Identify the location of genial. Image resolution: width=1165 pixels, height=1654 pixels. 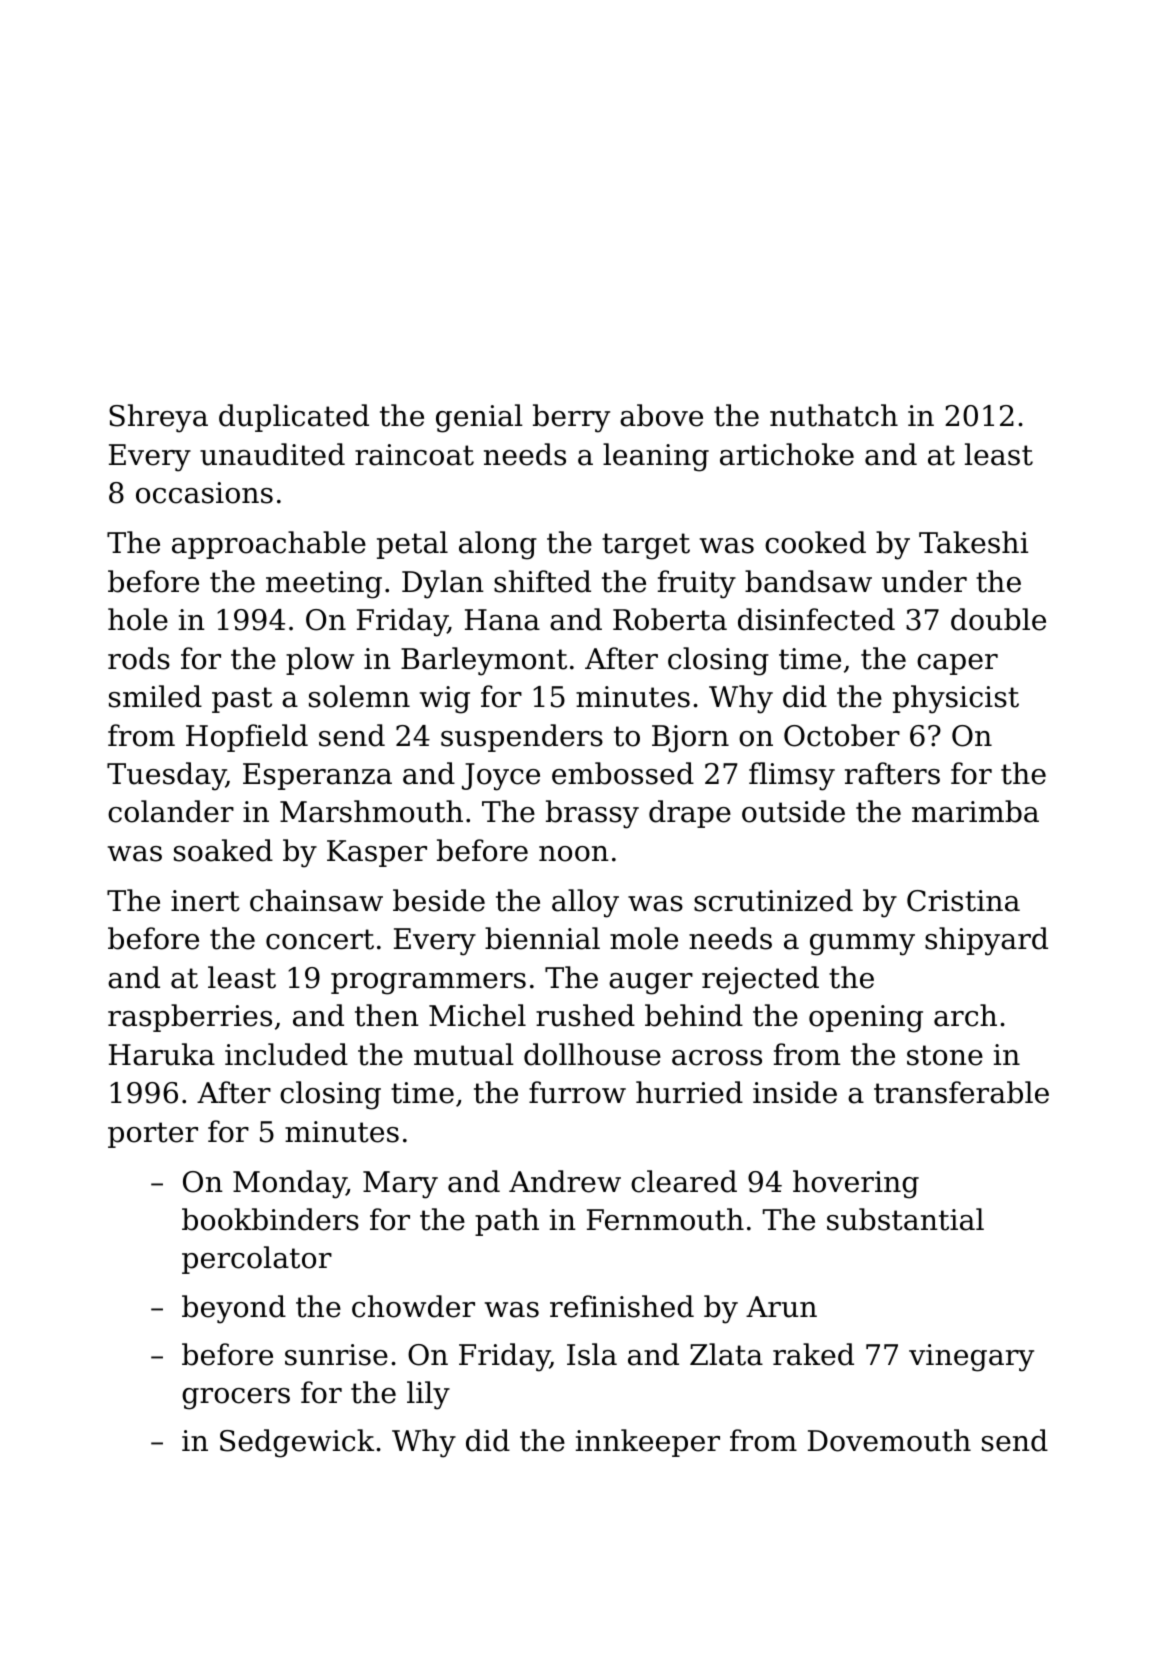
(479, 418).
